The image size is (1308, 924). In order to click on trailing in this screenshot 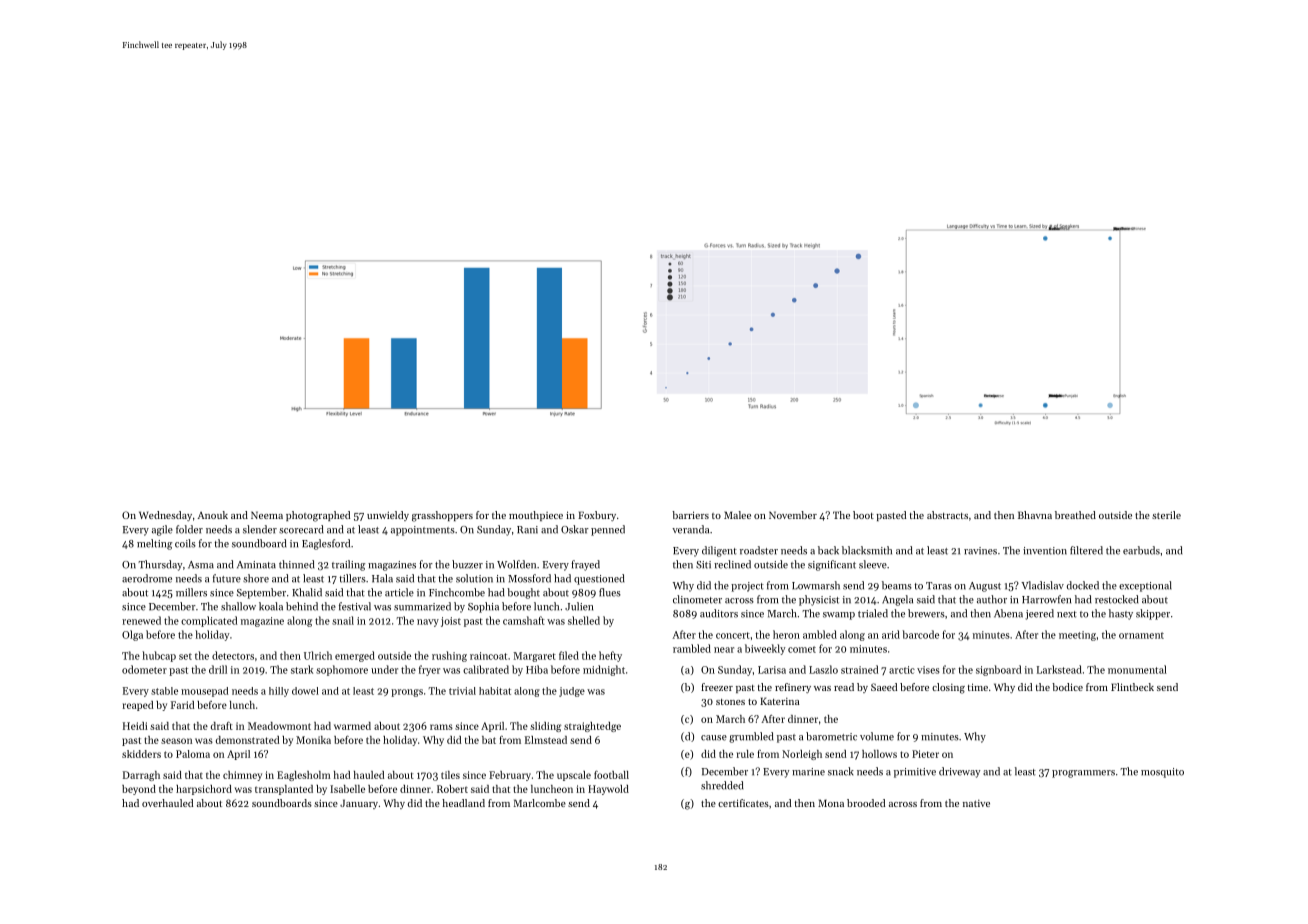, I will do `click(348, 565)`.
